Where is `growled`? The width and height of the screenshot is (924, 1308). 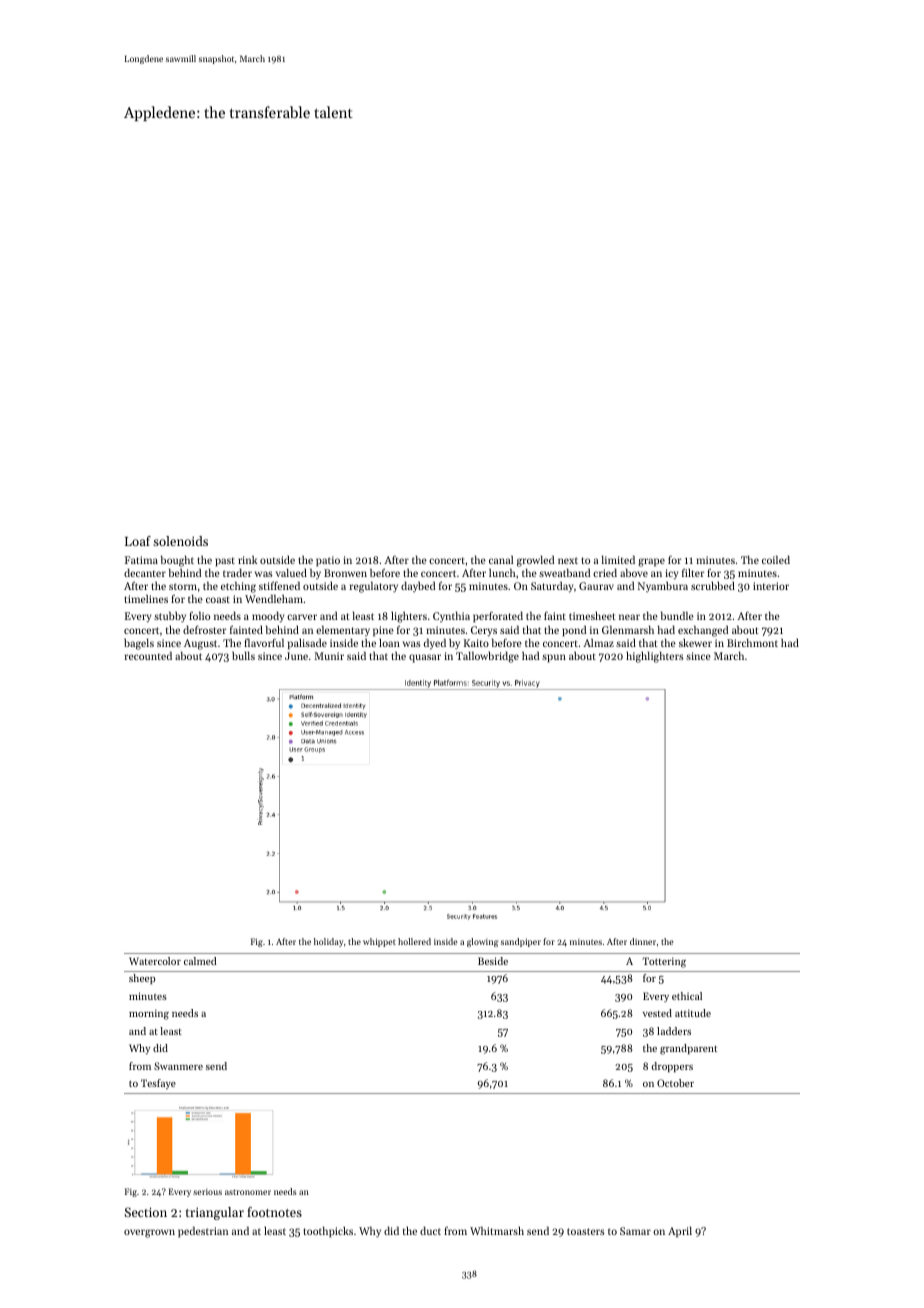
growled is located at coordinates (535, 561).
